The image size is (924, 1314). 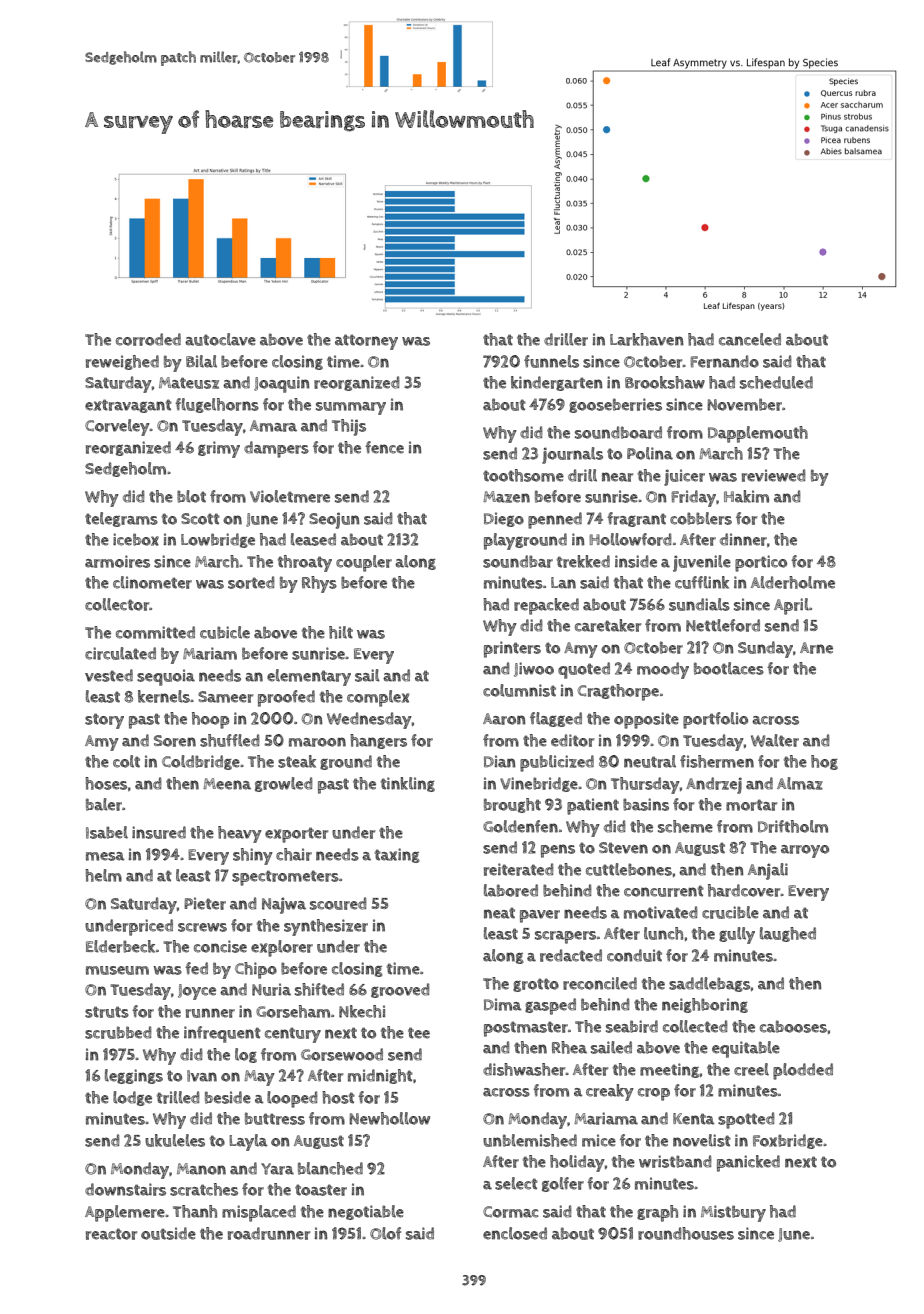 What do you see at coordinates (168, 1233) in the document?
I see `outside` at bounding box center [168, 1233].
